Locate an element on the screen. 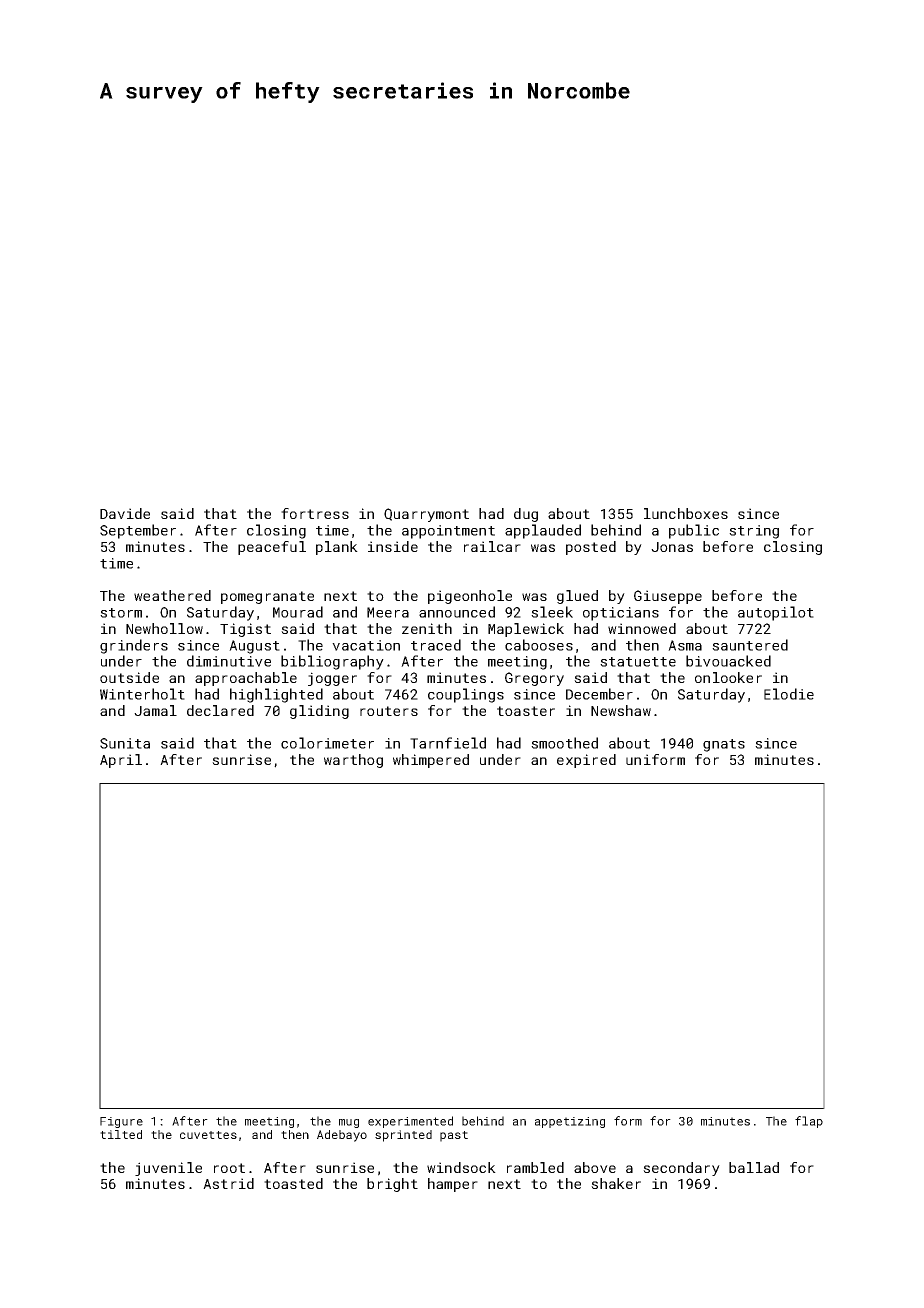  onlooker is located at coordinates (728, 677).
